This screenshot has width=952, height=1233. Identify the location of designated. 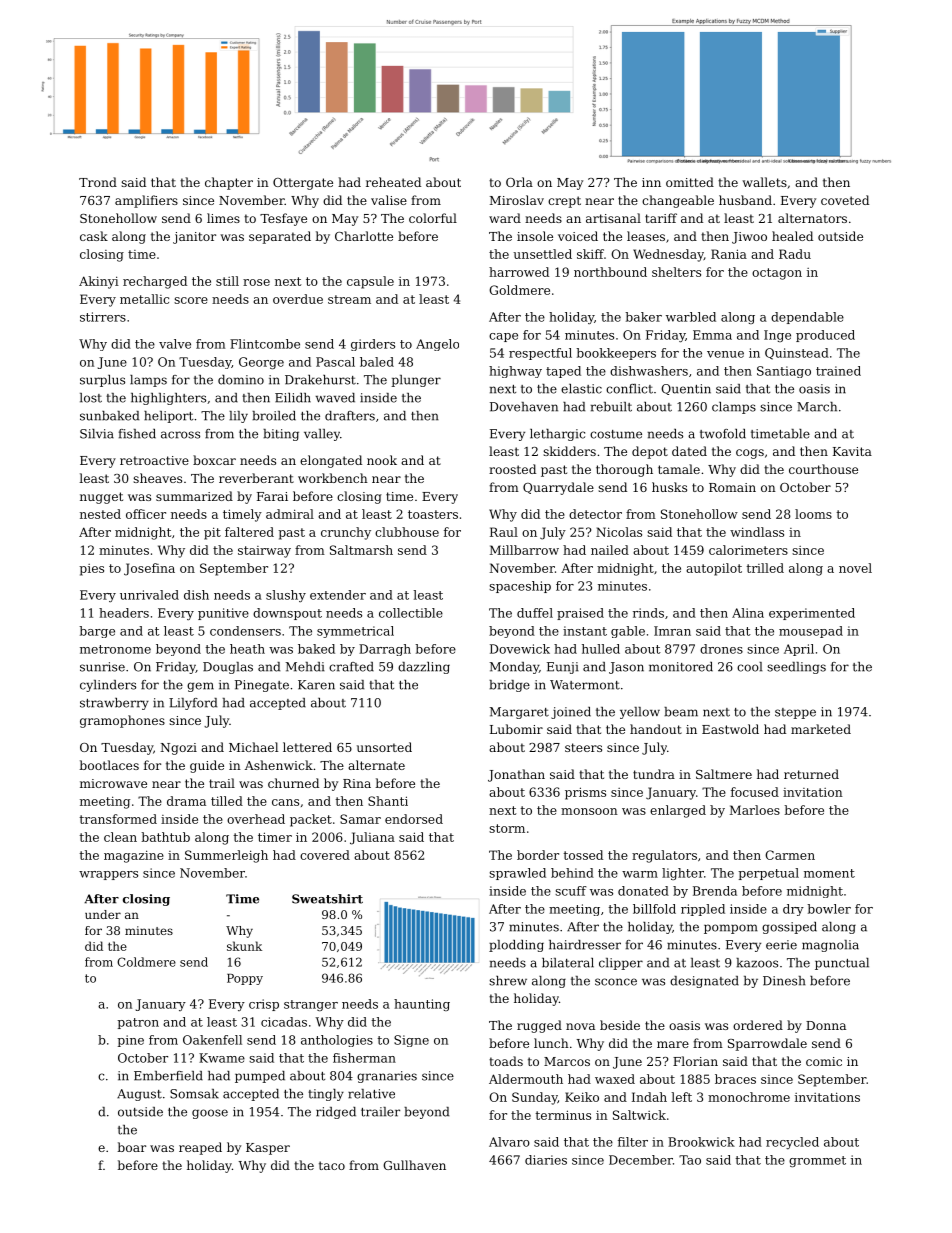
(704, 982).
